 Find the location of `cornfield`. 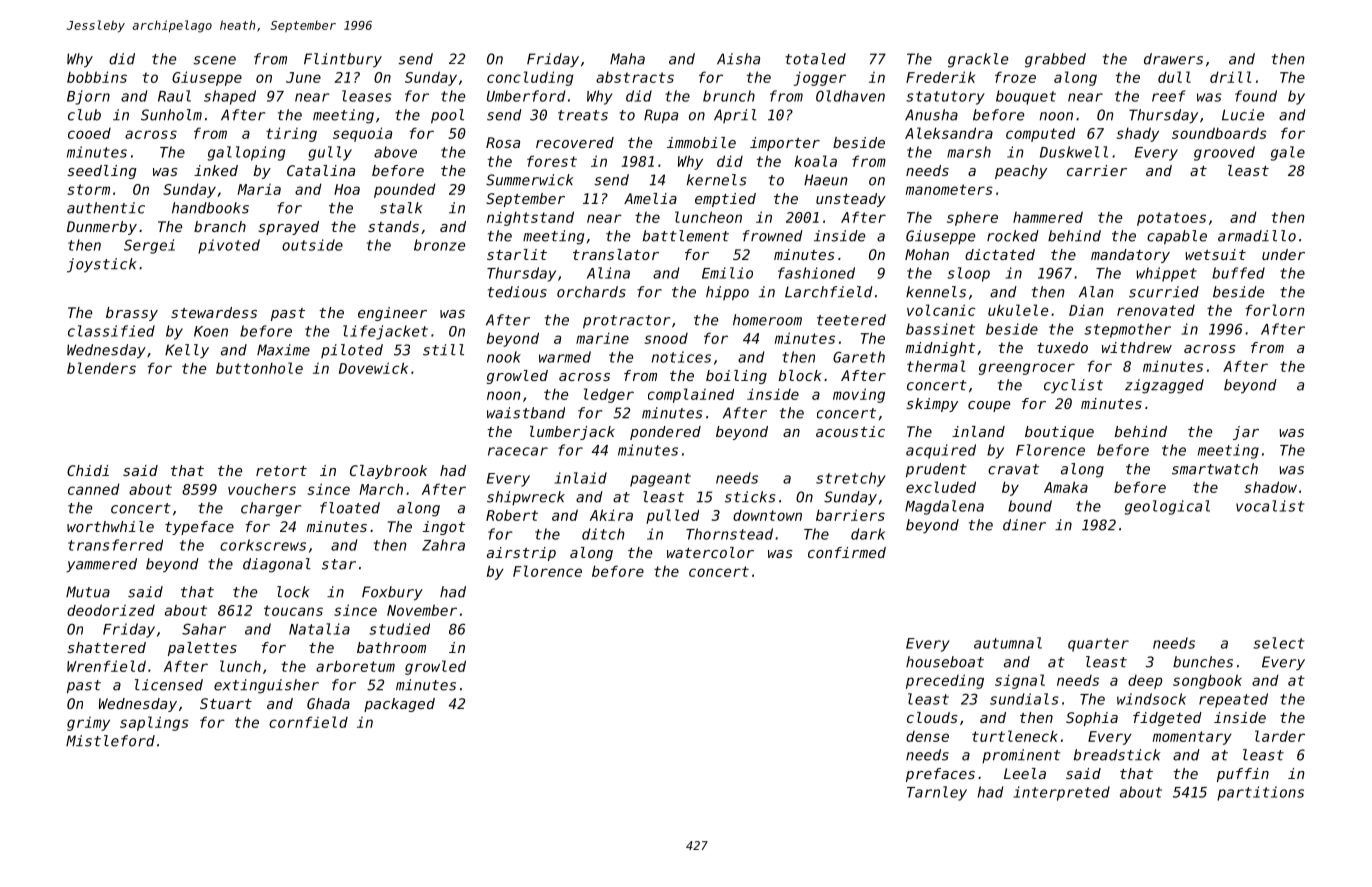

cornfield is located at coordinates (308, 722).
